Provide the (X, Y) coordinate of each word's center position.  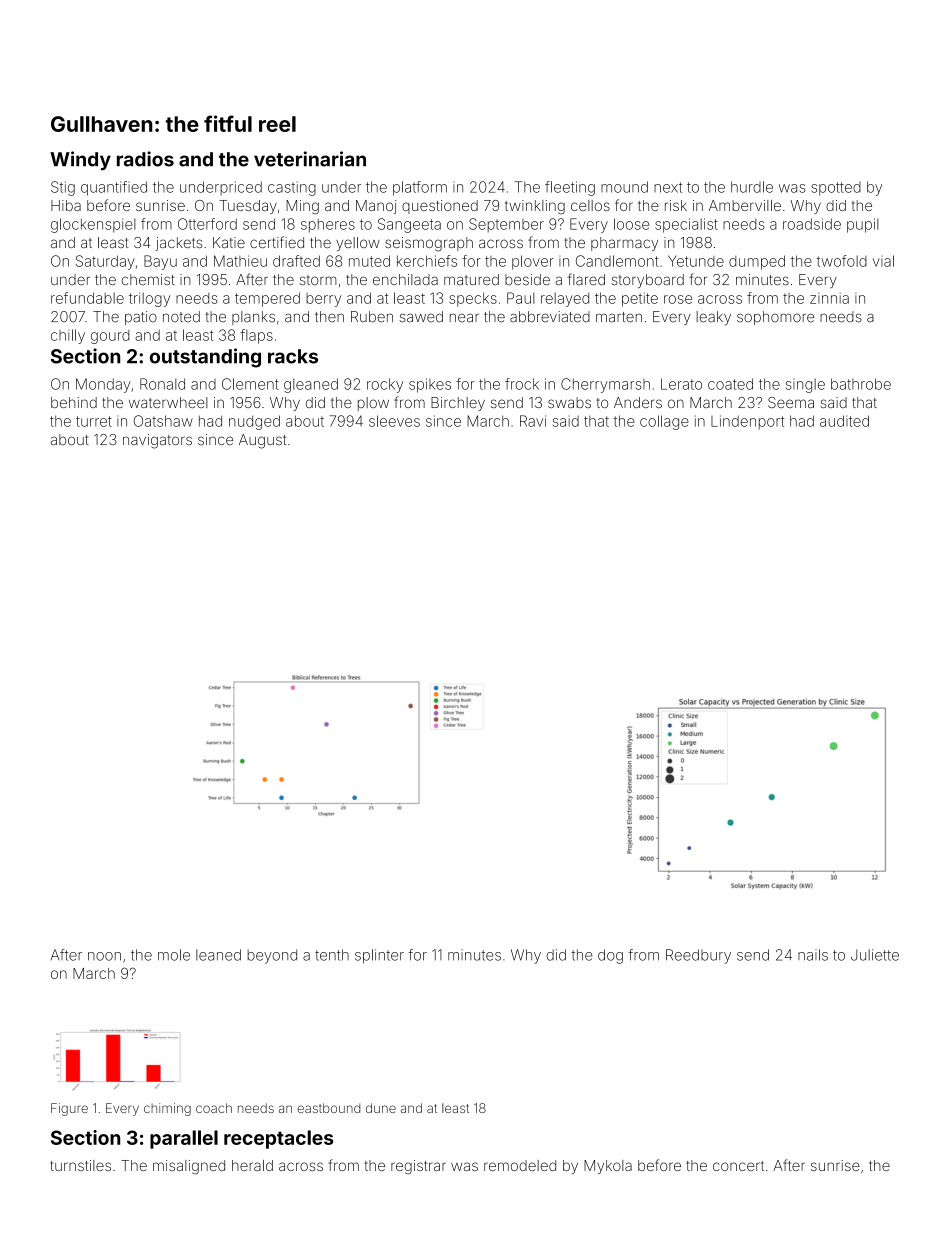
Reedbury (698, 956)
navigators (157, 441)
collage (664, 422)
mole (174, 955)
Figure (69, 1109)
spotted (836, 189)
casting (292, 188)
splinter (379, 956)
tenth (332, 955)
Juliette (875, 955)
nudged (254, 422)
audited (844, 421)
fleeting (570, 188)
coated (730, 384)
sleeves (394, 421)
